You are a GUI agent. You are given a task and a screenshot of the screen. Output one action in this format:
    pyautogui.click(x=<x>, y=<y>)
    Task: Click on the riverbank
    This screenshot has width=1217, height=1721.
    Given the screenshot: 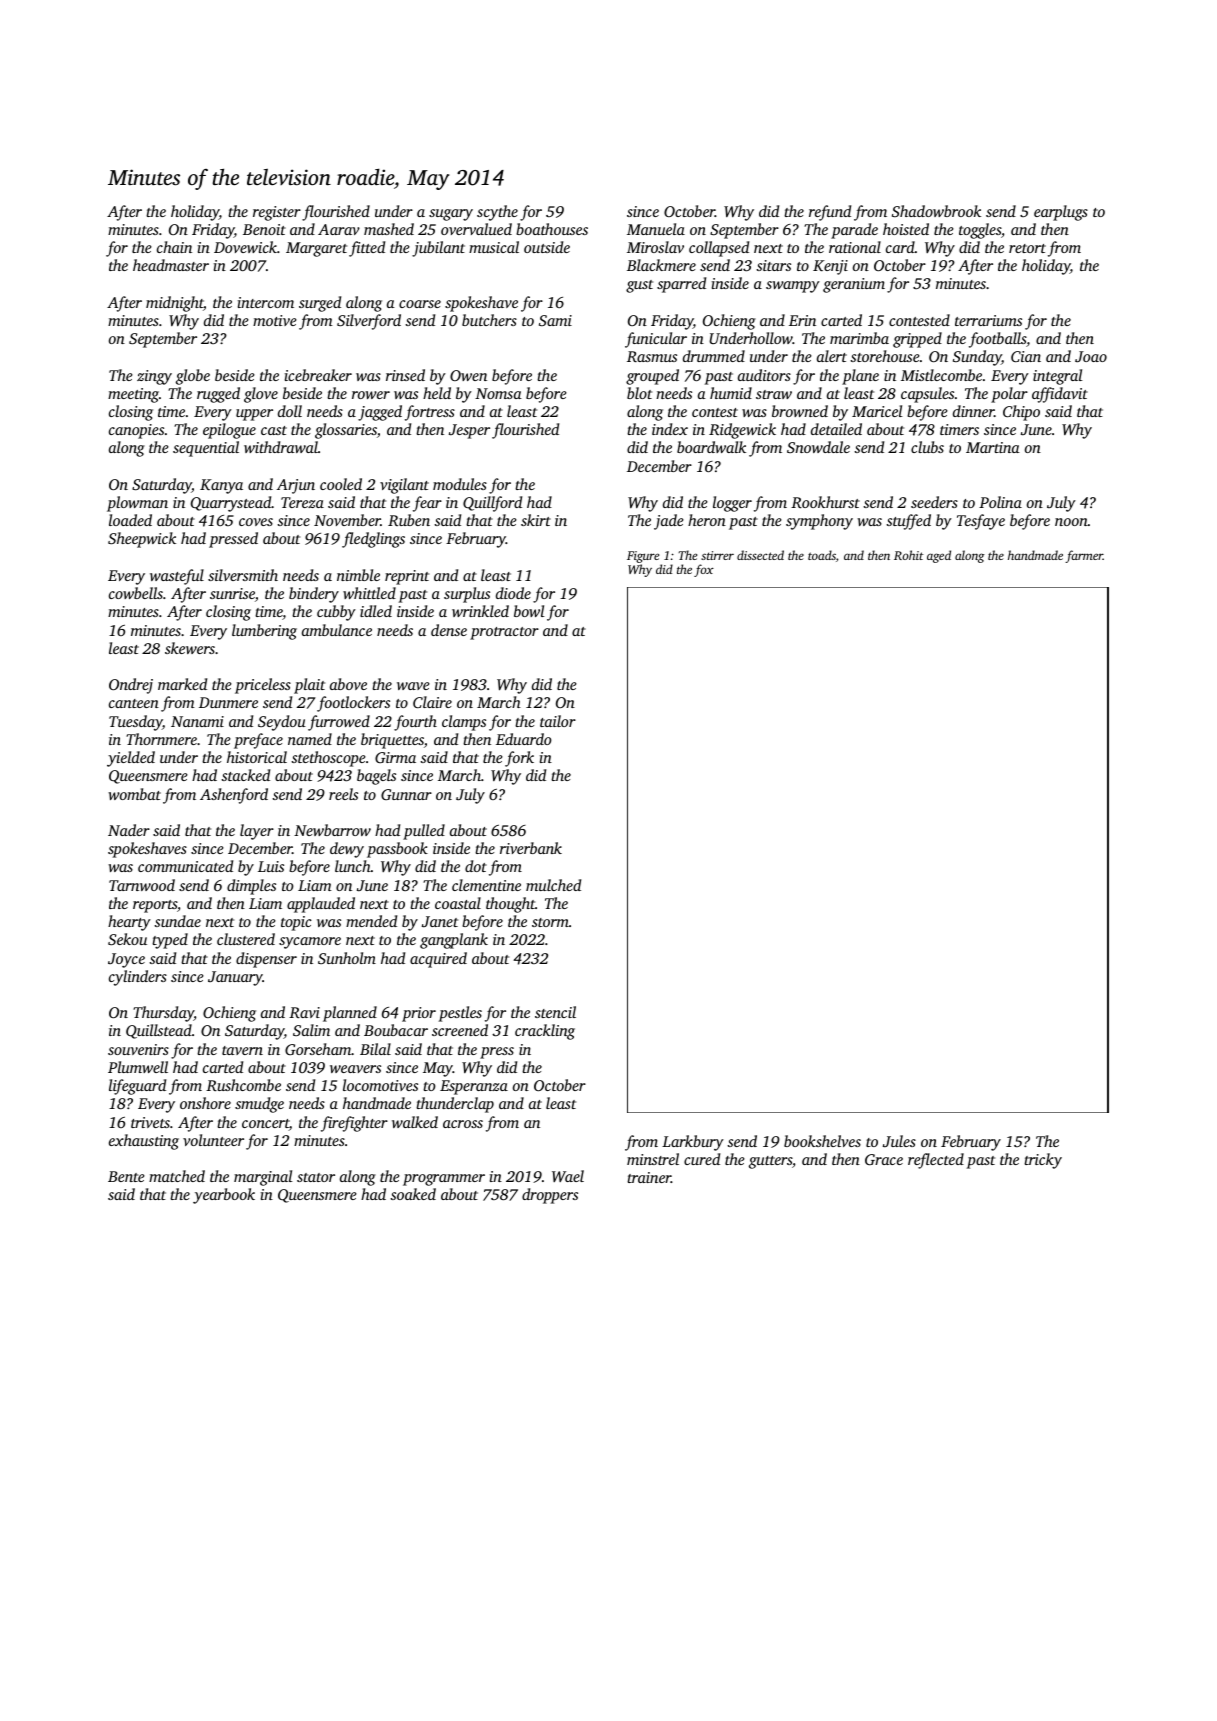 What is the action you would take?
    pyautogui.click(x=531, y=848)
